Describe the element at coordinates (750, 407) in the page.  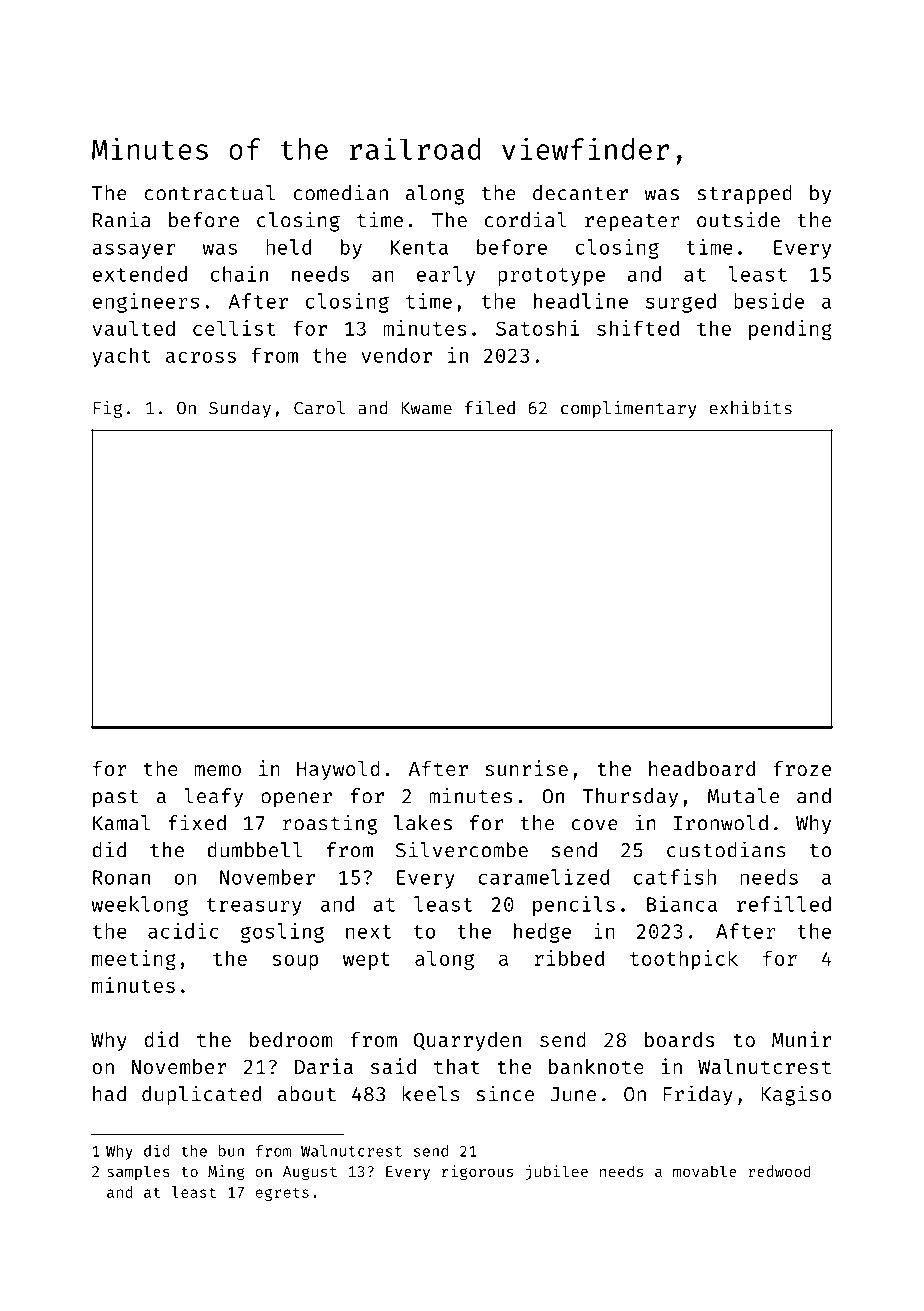
I see `exhibits` at that location.
